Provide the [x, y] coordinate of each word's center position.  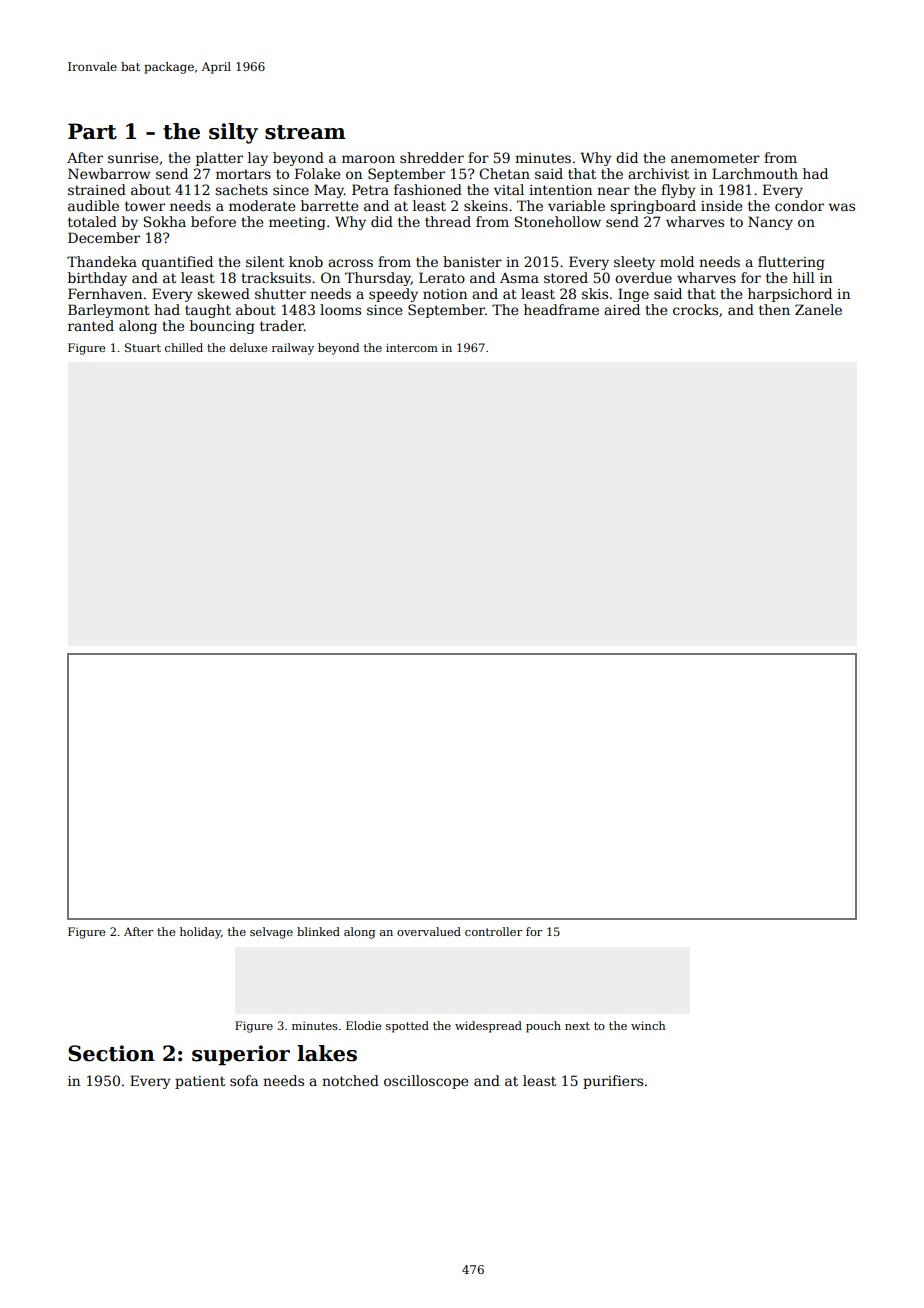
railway [293, 349]
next [577, 1026]
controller [493, 931]
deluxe [248, 347]
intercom [412, 347]
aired [622, 309]
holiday [200, 933]
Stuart [143, 347]
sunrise [133, 158]
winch [648, 1025]
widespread [488, 1027]
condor [799, 205]
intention [560, 190]
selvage [271, 933]
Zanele [818, 309]
